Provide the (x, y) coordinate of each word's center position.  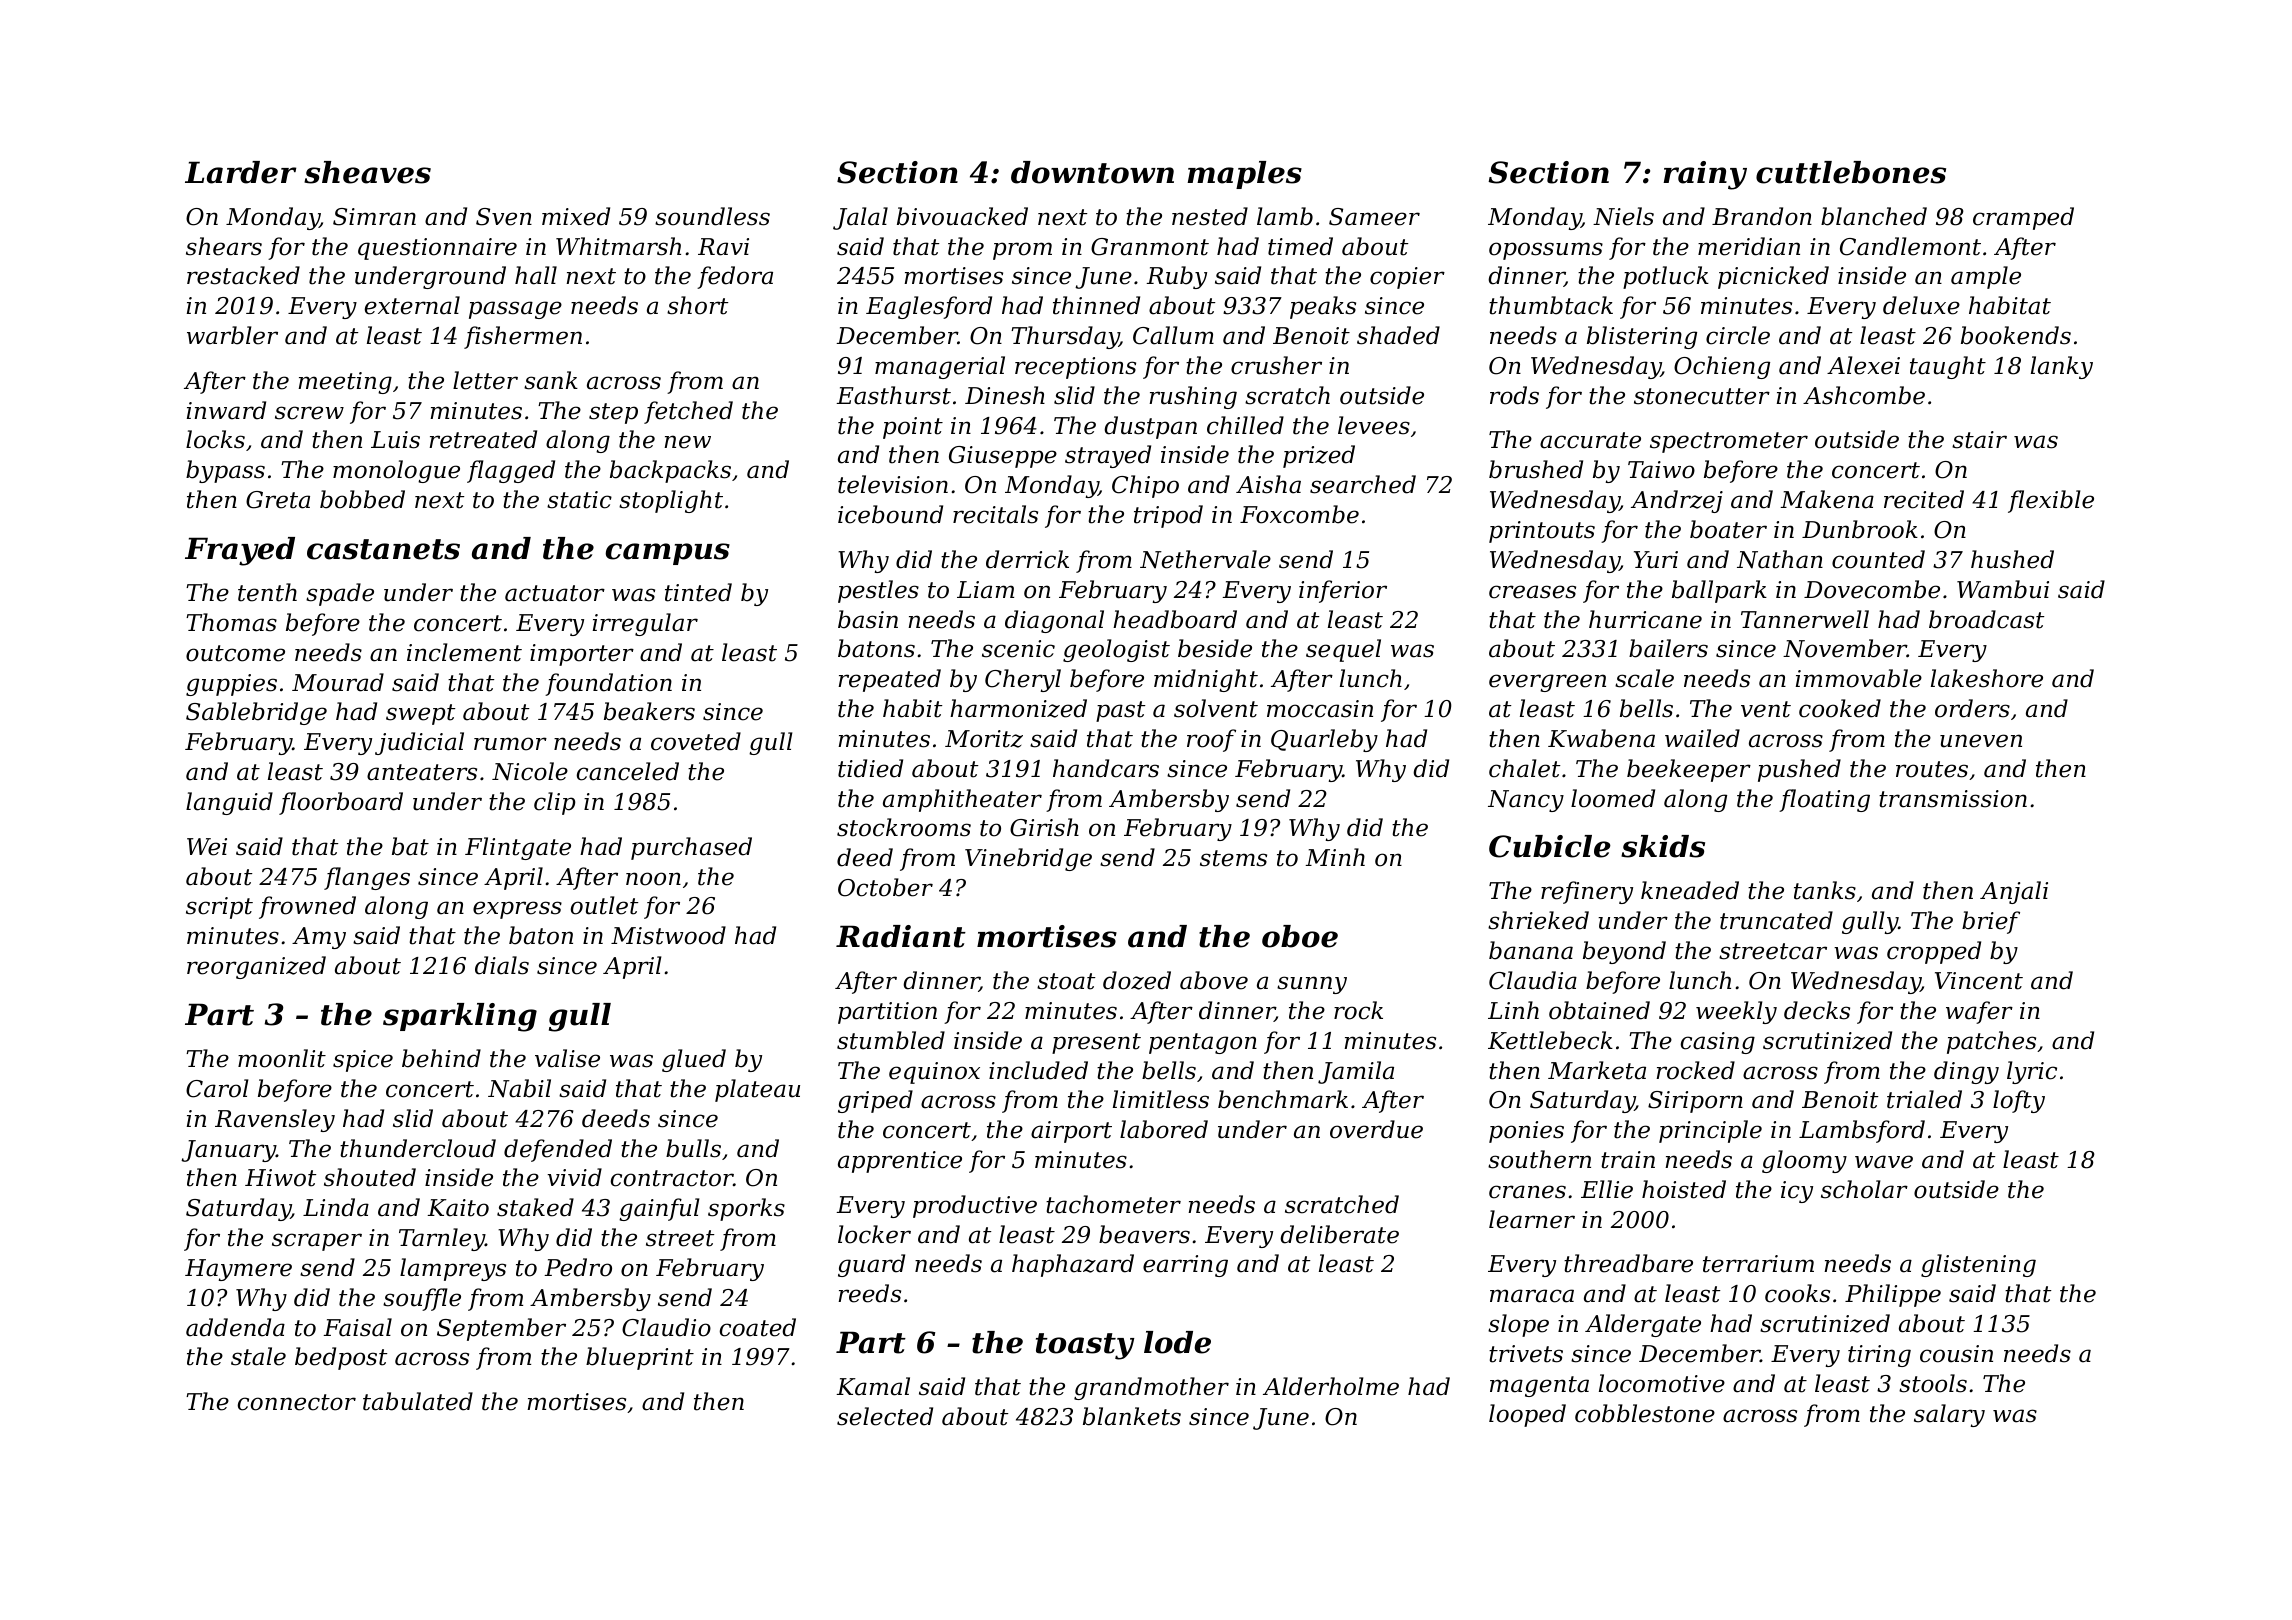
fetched (688, 412)
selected (885, 1416)
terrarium (1758, 1264)
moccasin (1320, 709)
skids (1663, 846)
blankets (1132, 1416)
